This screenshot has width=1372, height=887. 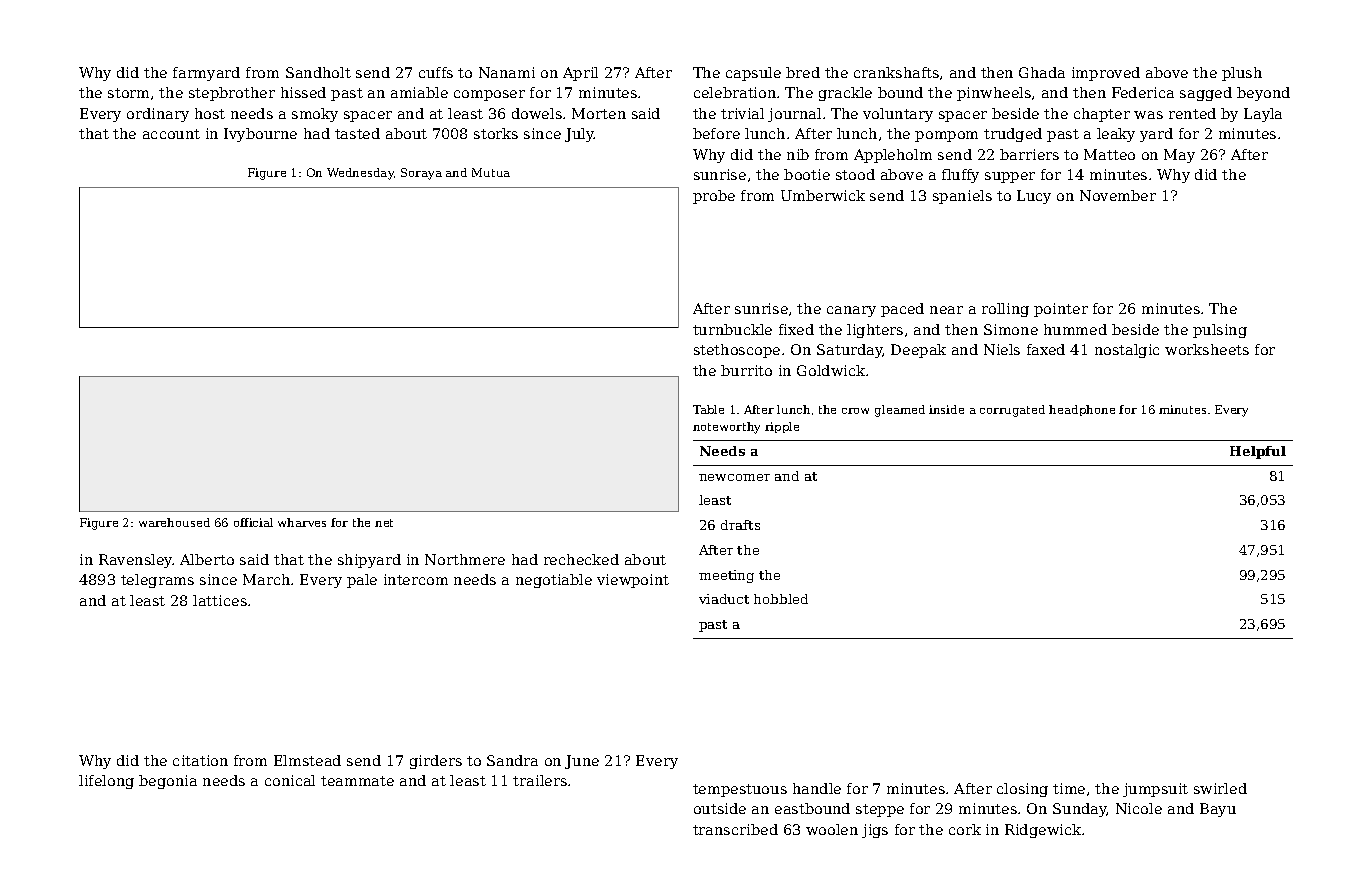 I want to click on storm, so click(x=128, y=93).
